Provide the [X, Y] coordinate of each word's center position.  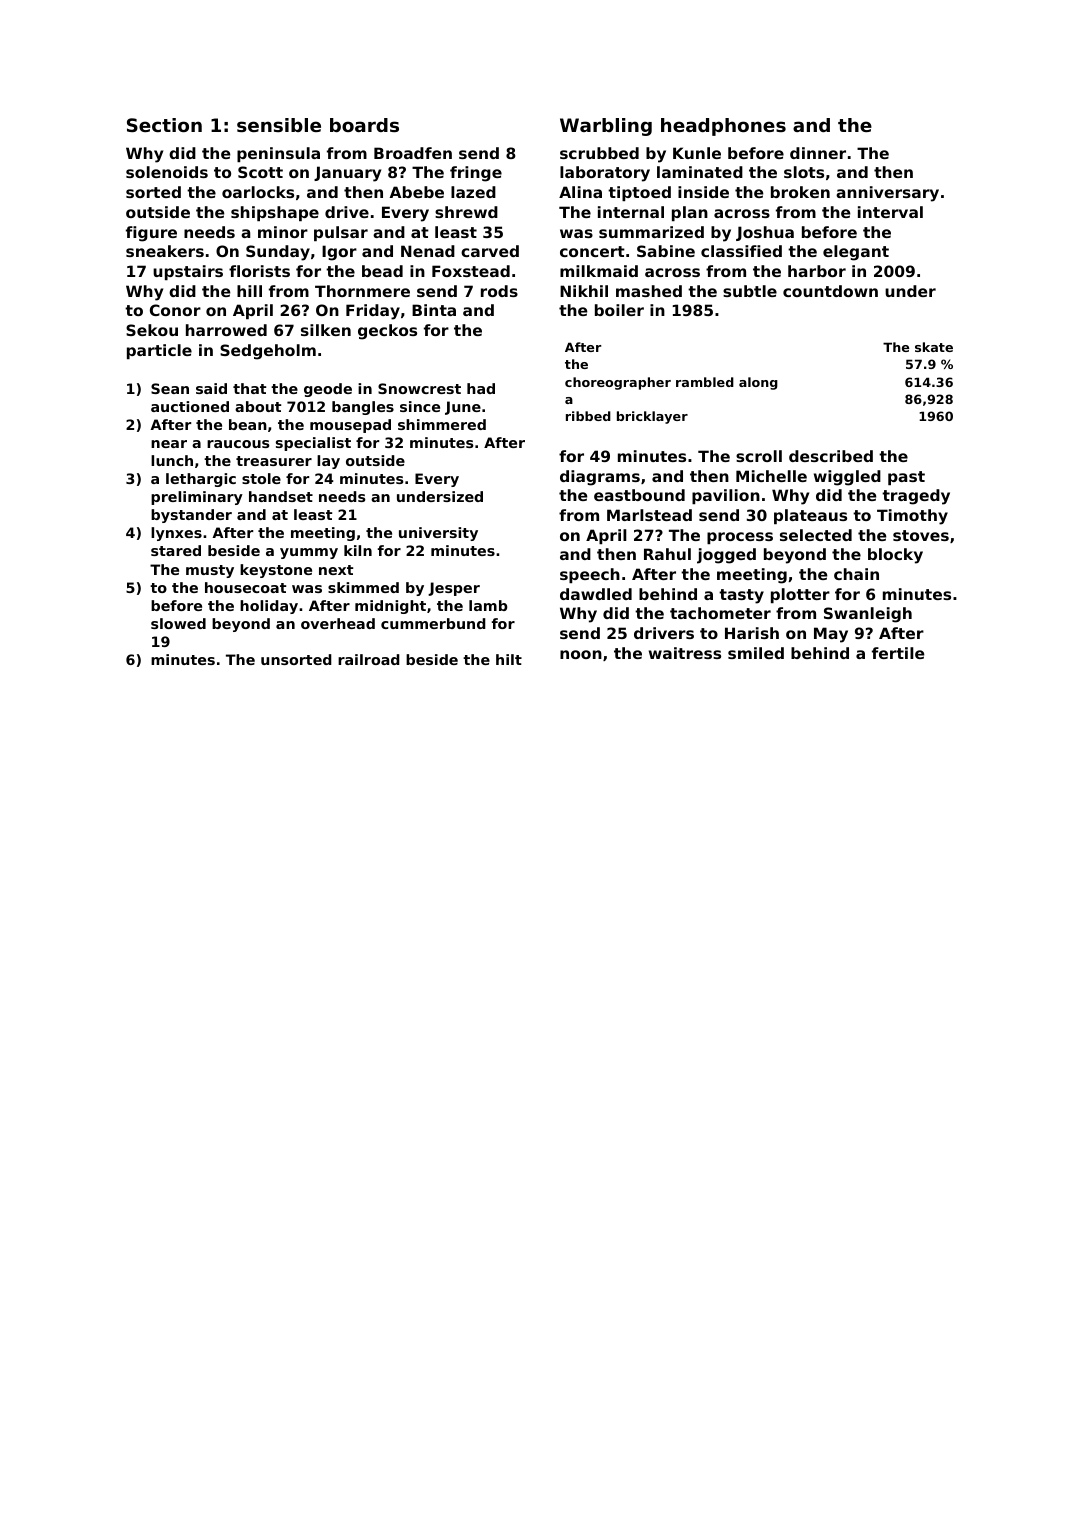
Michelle [771, 476]
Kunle [697, 153]
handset [281, 496]
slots [804, 172]
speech [590, 575]
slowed [178, 623]
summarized [651, 232]
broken [800, 192]
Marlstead [649, 515]
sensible [279, 125]
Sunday [278, 253]
